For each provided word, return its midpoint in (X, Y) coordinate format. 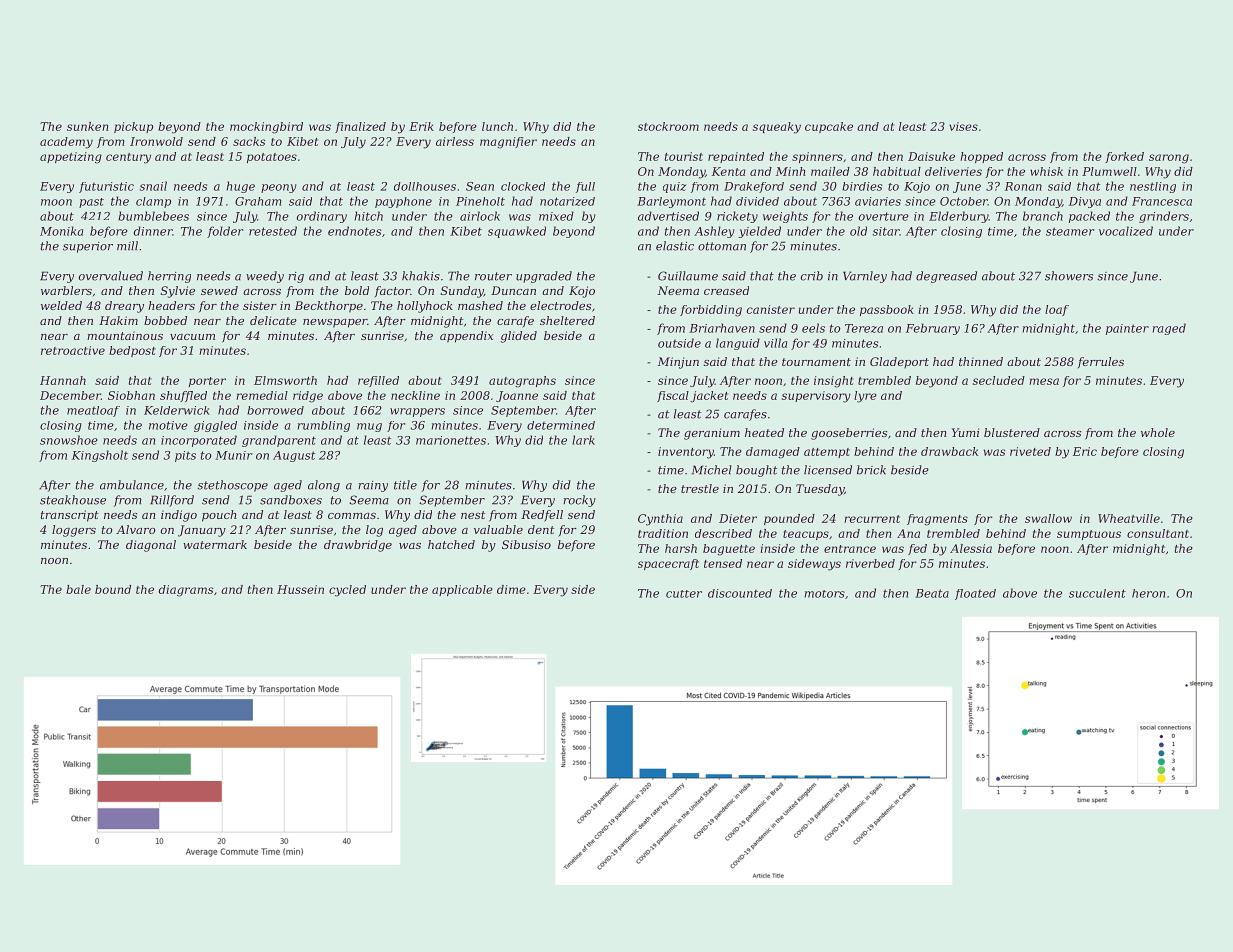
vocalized (1126, 231)
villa (775, 343)
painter (1127, 329)
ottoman (722, 246)
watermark (215, 544)
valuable (498, 529)
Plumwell (1109, 171)
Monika (61, 231)
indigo (179, 516)
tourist (684, 156)
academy (66, 143)
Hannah (63, 380)
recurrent (872, 519)
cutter (684, 594)
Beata (932, 593)
